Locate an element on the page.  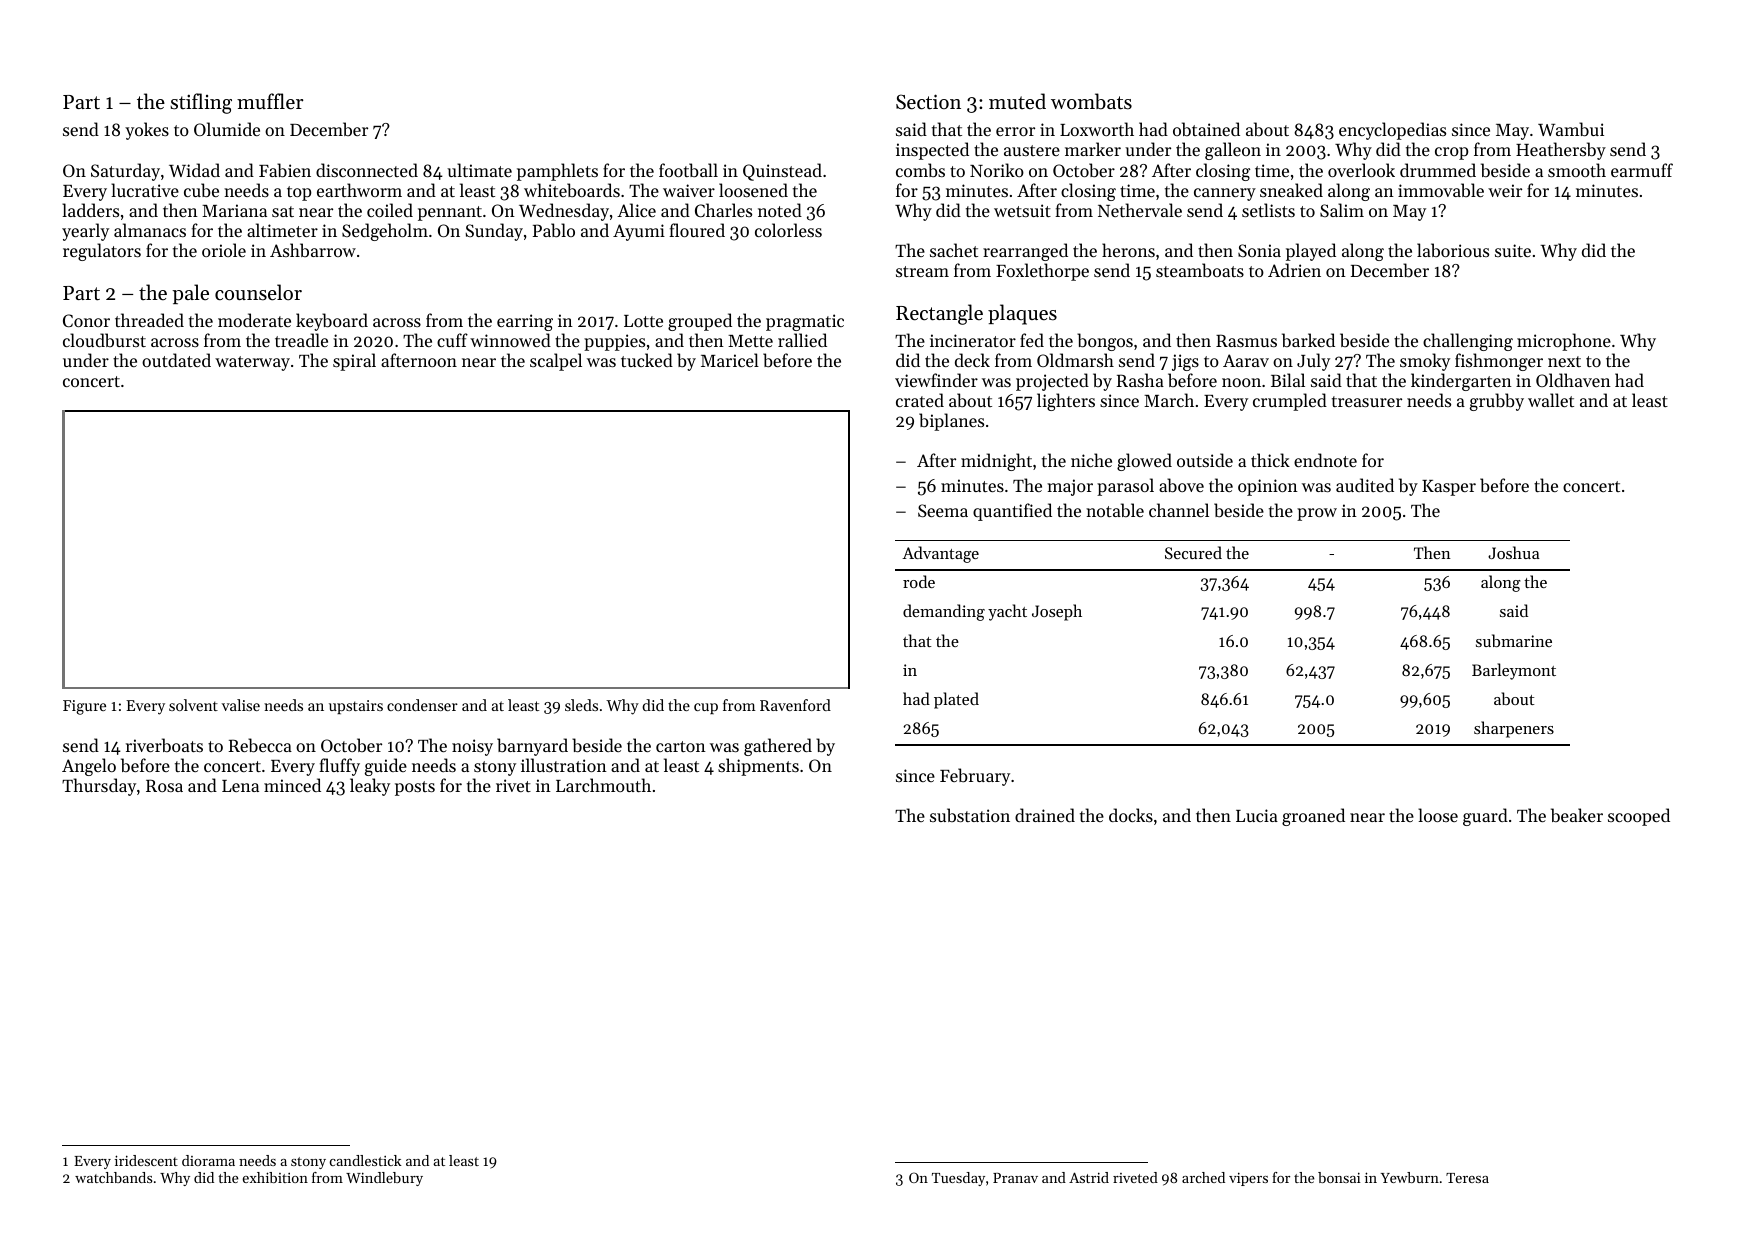
Wambui is located at coordinates (1571, 129).
